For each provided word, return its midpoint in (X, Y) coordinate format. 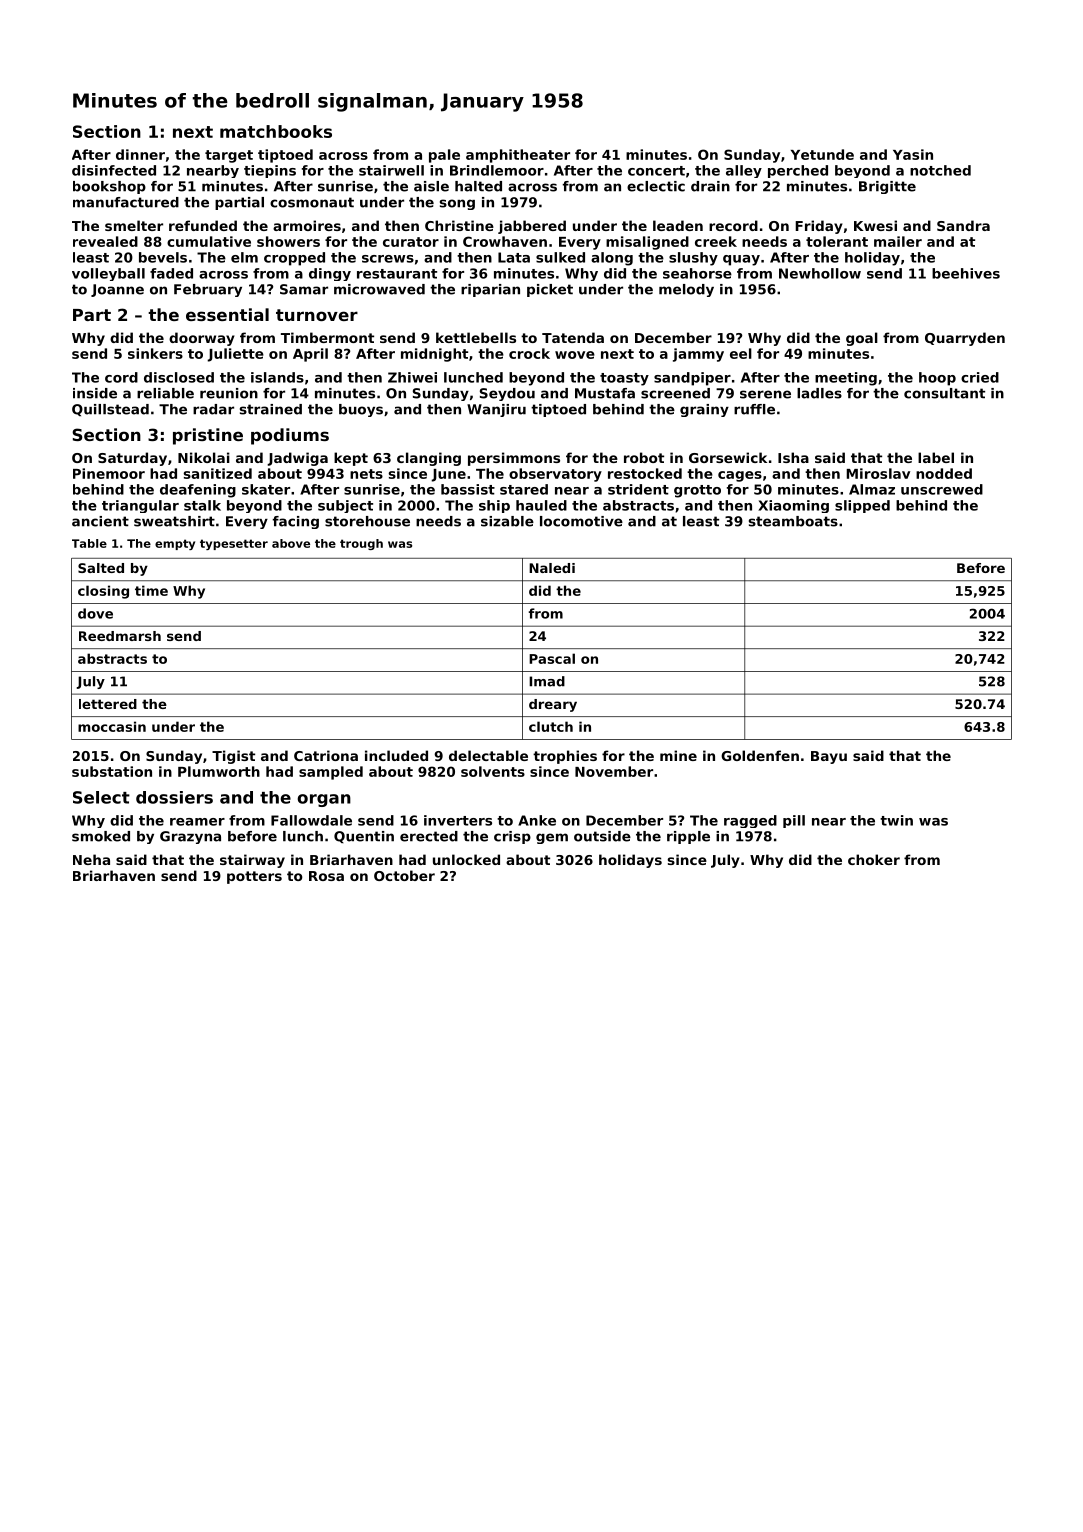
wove (575, 355)
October (404, 875)
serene (765, 394)
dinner (140, 154)
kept (351, 459)
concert (656, 171)
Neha (91, 859)
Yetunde (822, 154)
